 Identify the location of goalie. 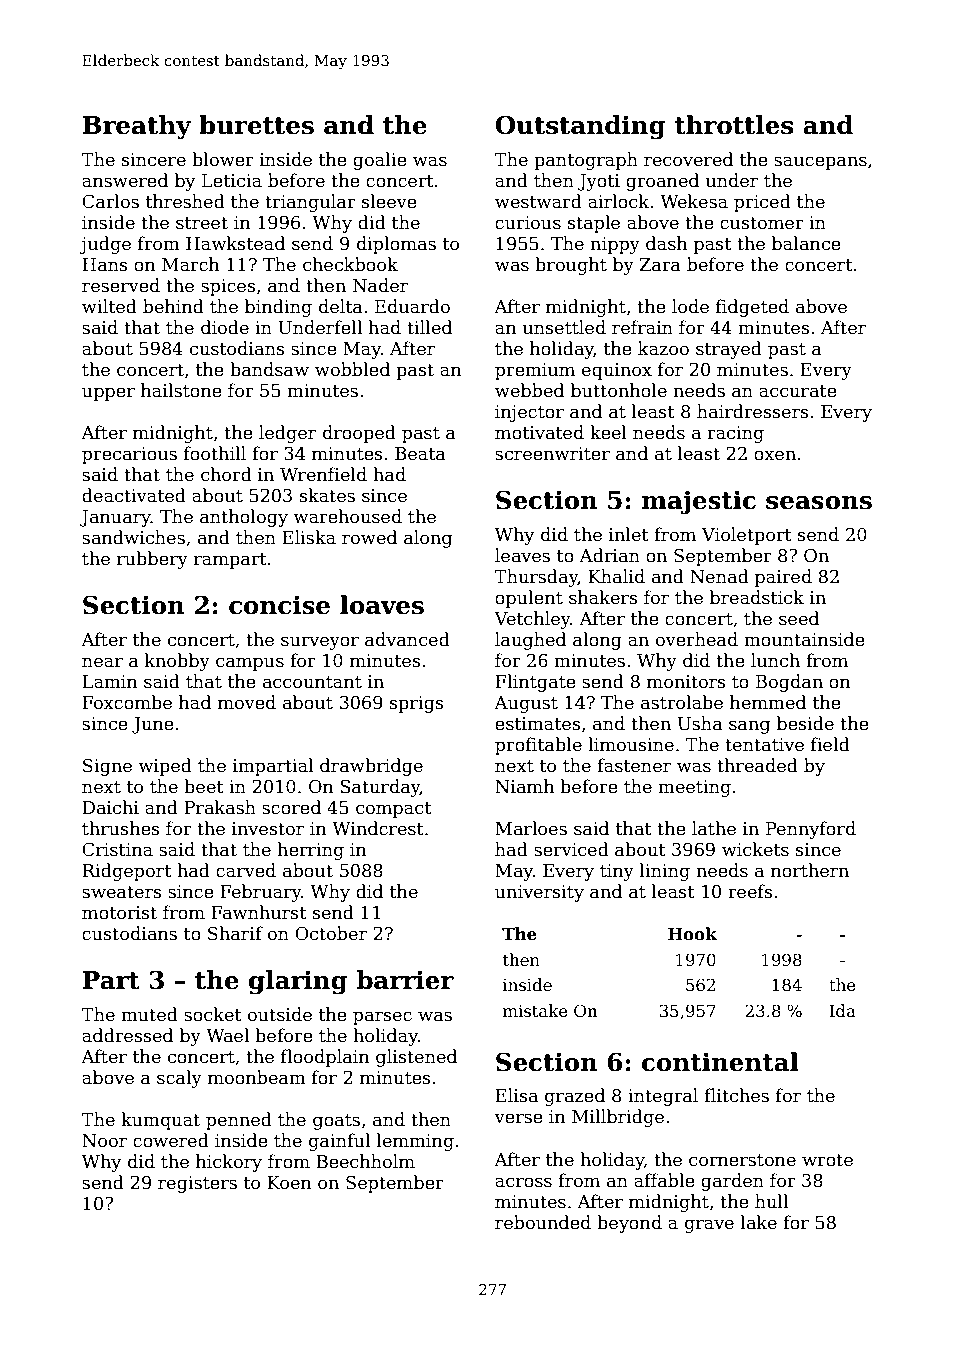
(379, 161).
